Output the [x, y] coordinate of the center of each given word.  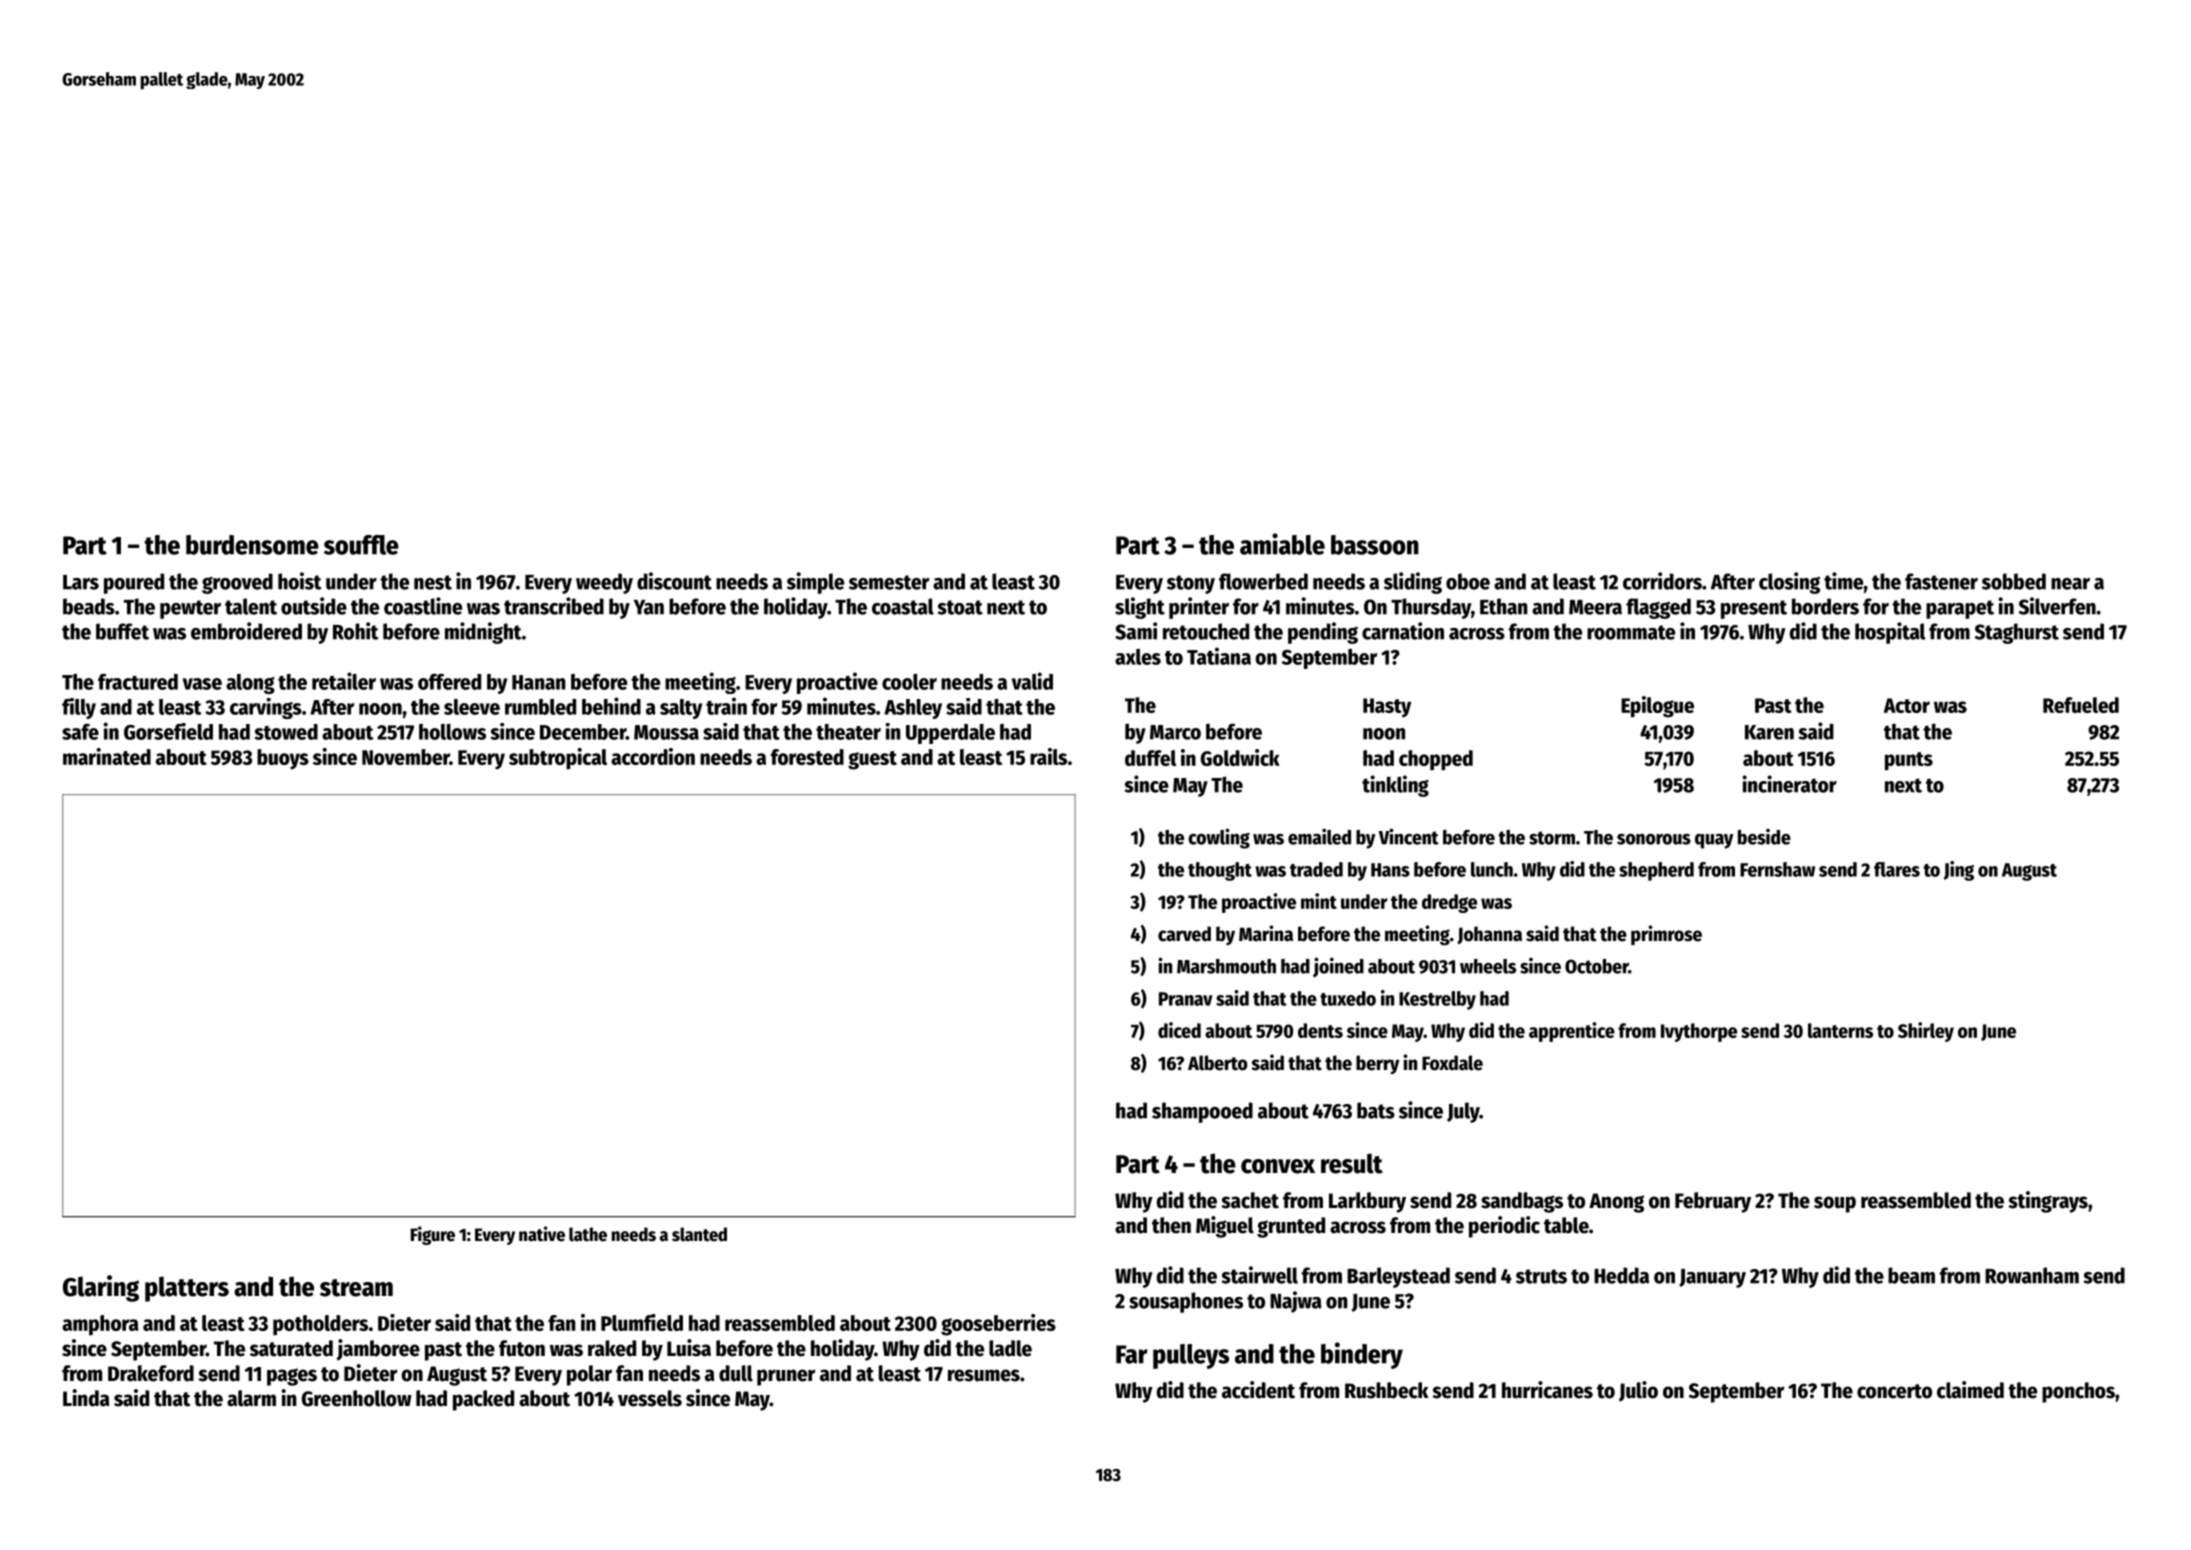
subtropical [558, 759]
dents [1320, 1030]
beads [89, 606]
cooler [909, 682]
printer [1199, 608]
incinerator [1789, 784]
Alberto [1218, 1063]
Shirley [1926, 1032]
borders [1825, 606]
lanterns [1840, 1030]
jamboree [378, 1350]
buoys [283, 759]
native [542, 1234]
